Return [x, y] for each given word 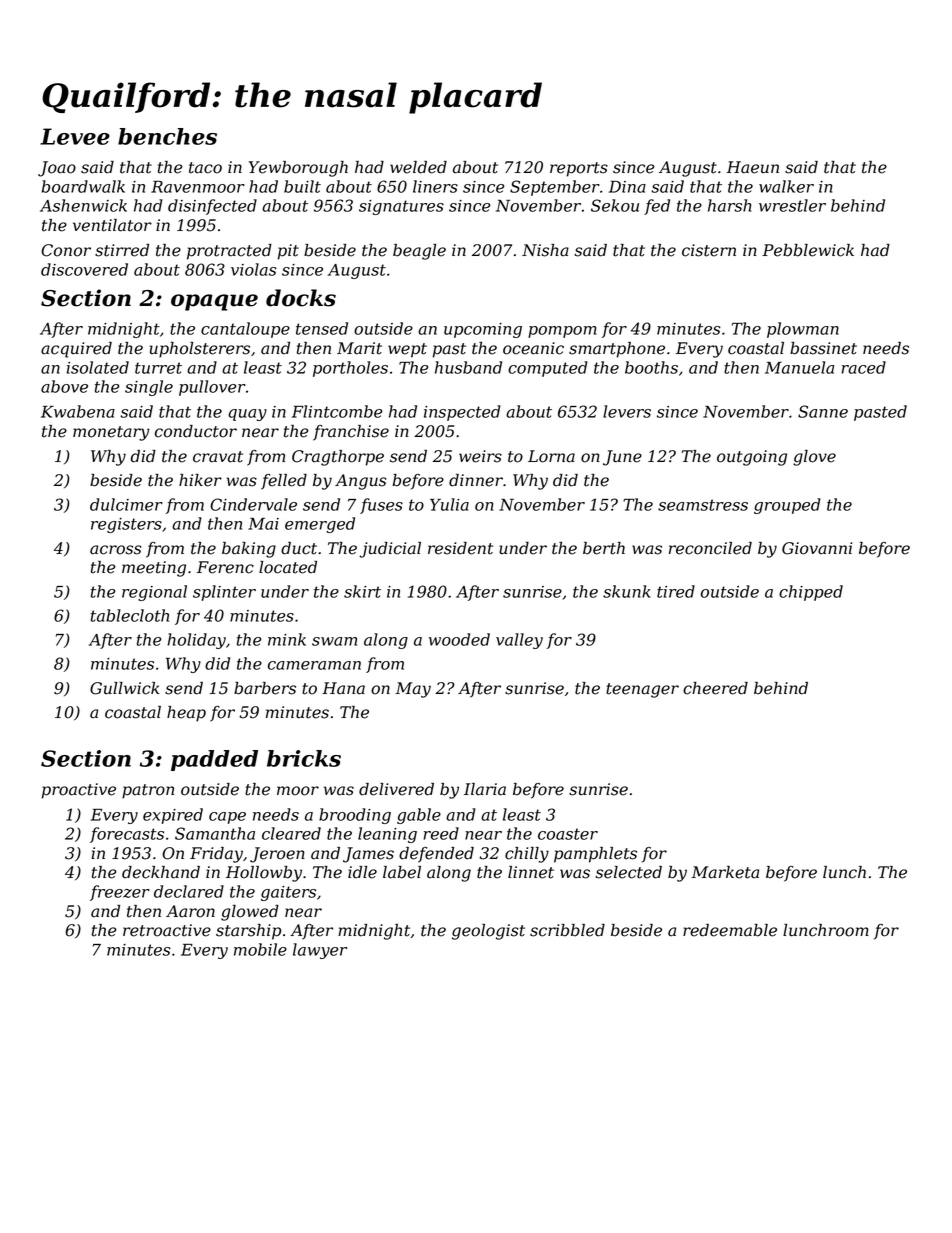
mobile [260, 949]
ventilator [112, 225]
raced [863, 367]
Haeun [752, 167]
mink [287, 639]
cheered [715, 688]
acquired [76, 350]
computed [548, 369]
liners [435, 186]
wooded [459, 639]
